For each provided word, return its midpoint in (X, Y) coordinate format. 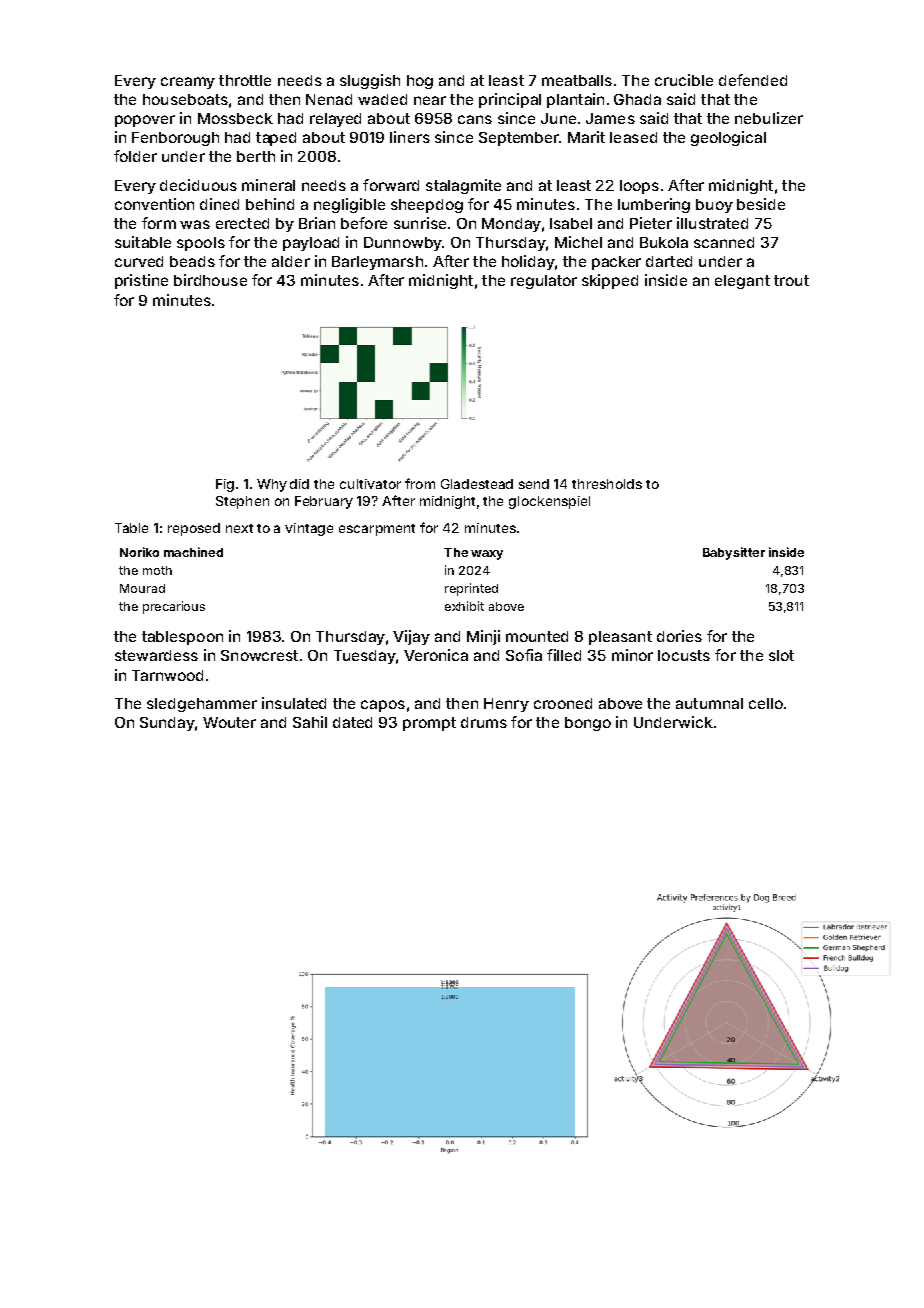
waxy (487, 555)
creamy (188, 83)
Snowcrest (259, 655)
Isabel (571, 223)
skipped (610, 281)
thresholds (607, 484)
